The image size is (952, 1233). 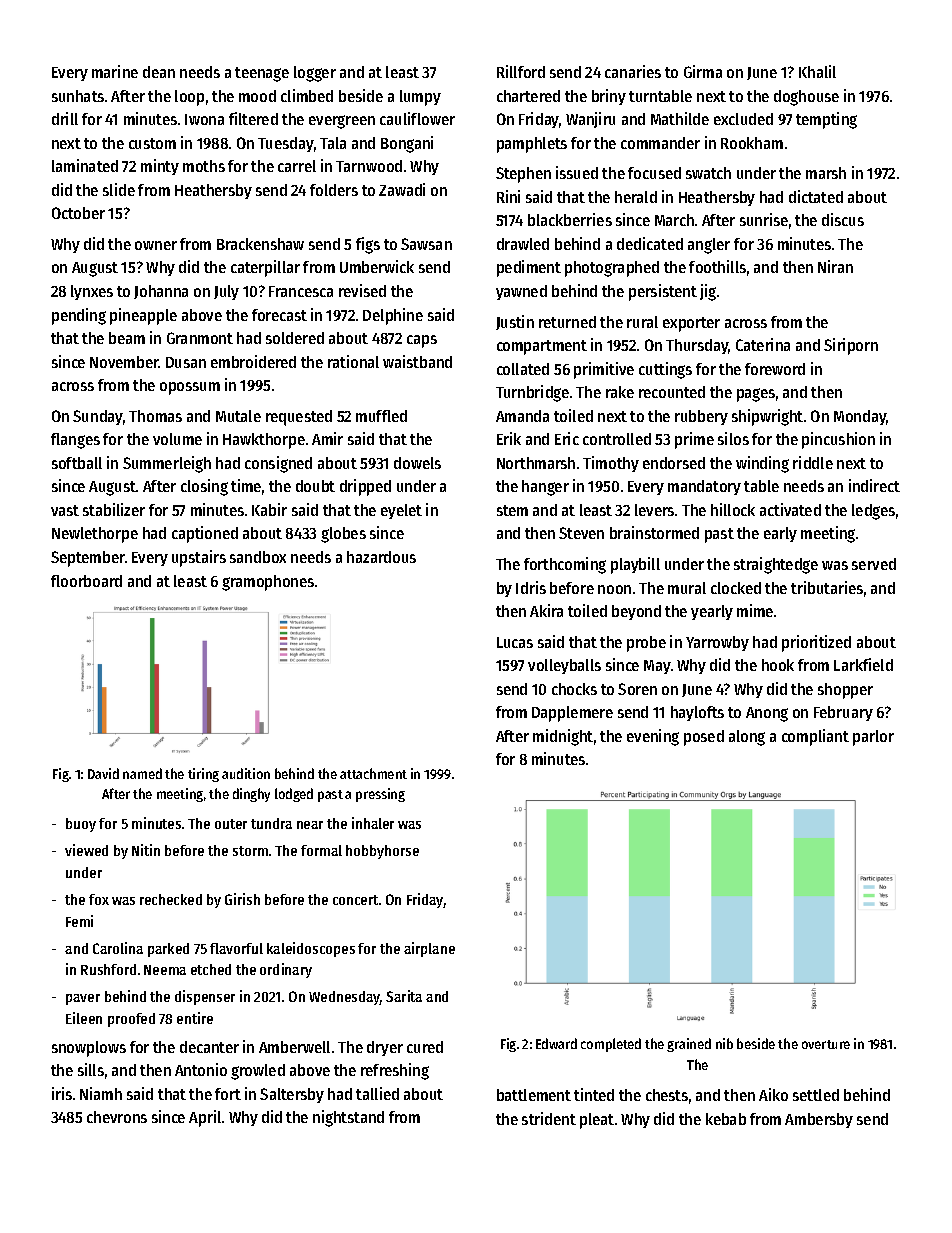 What do you see at coordinates (863, 664) in the screenshot?
I see `Larkfield` at bounding box center [863, 664].
